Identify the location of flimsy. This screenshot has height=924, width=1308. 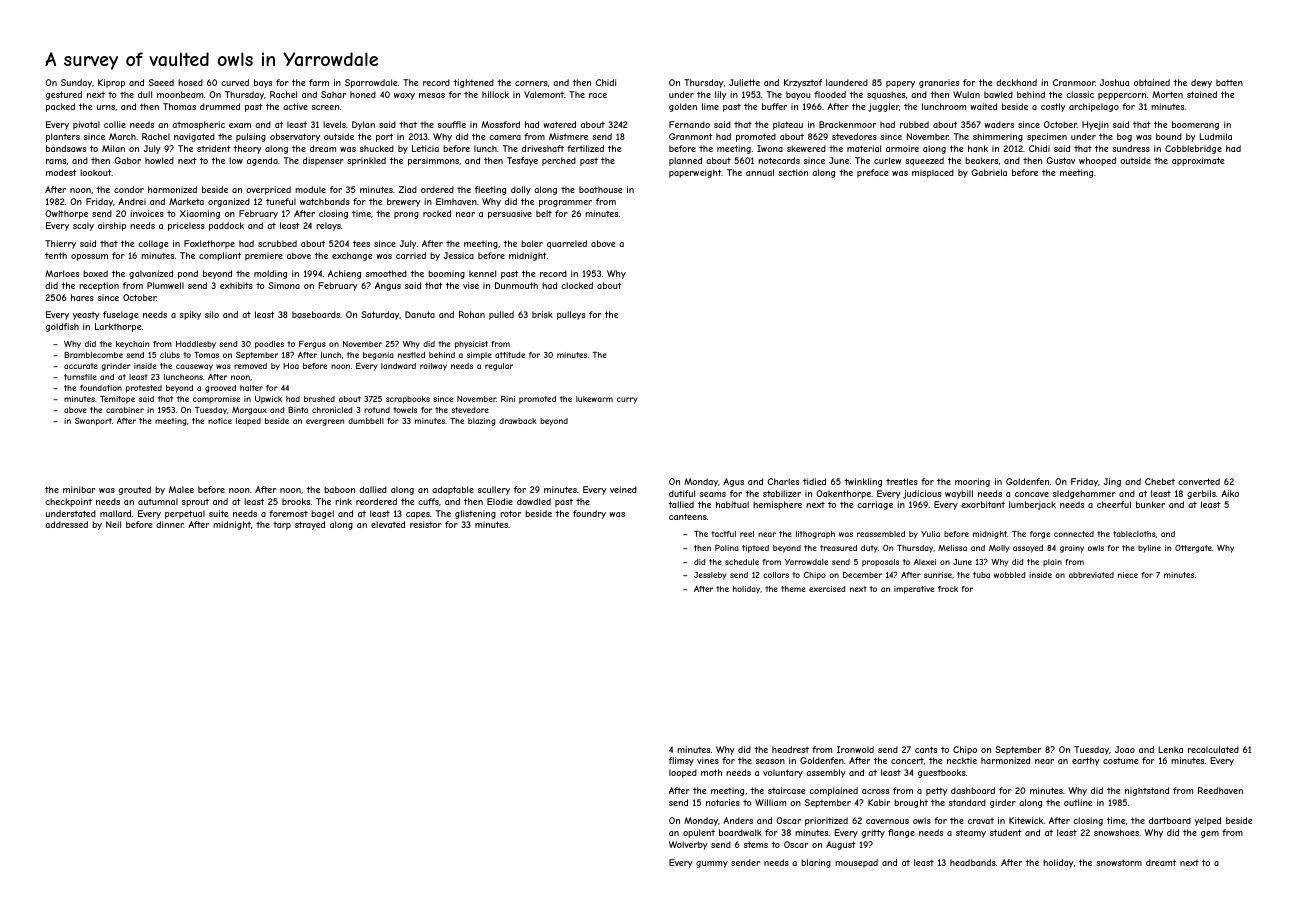
(681, 761).
